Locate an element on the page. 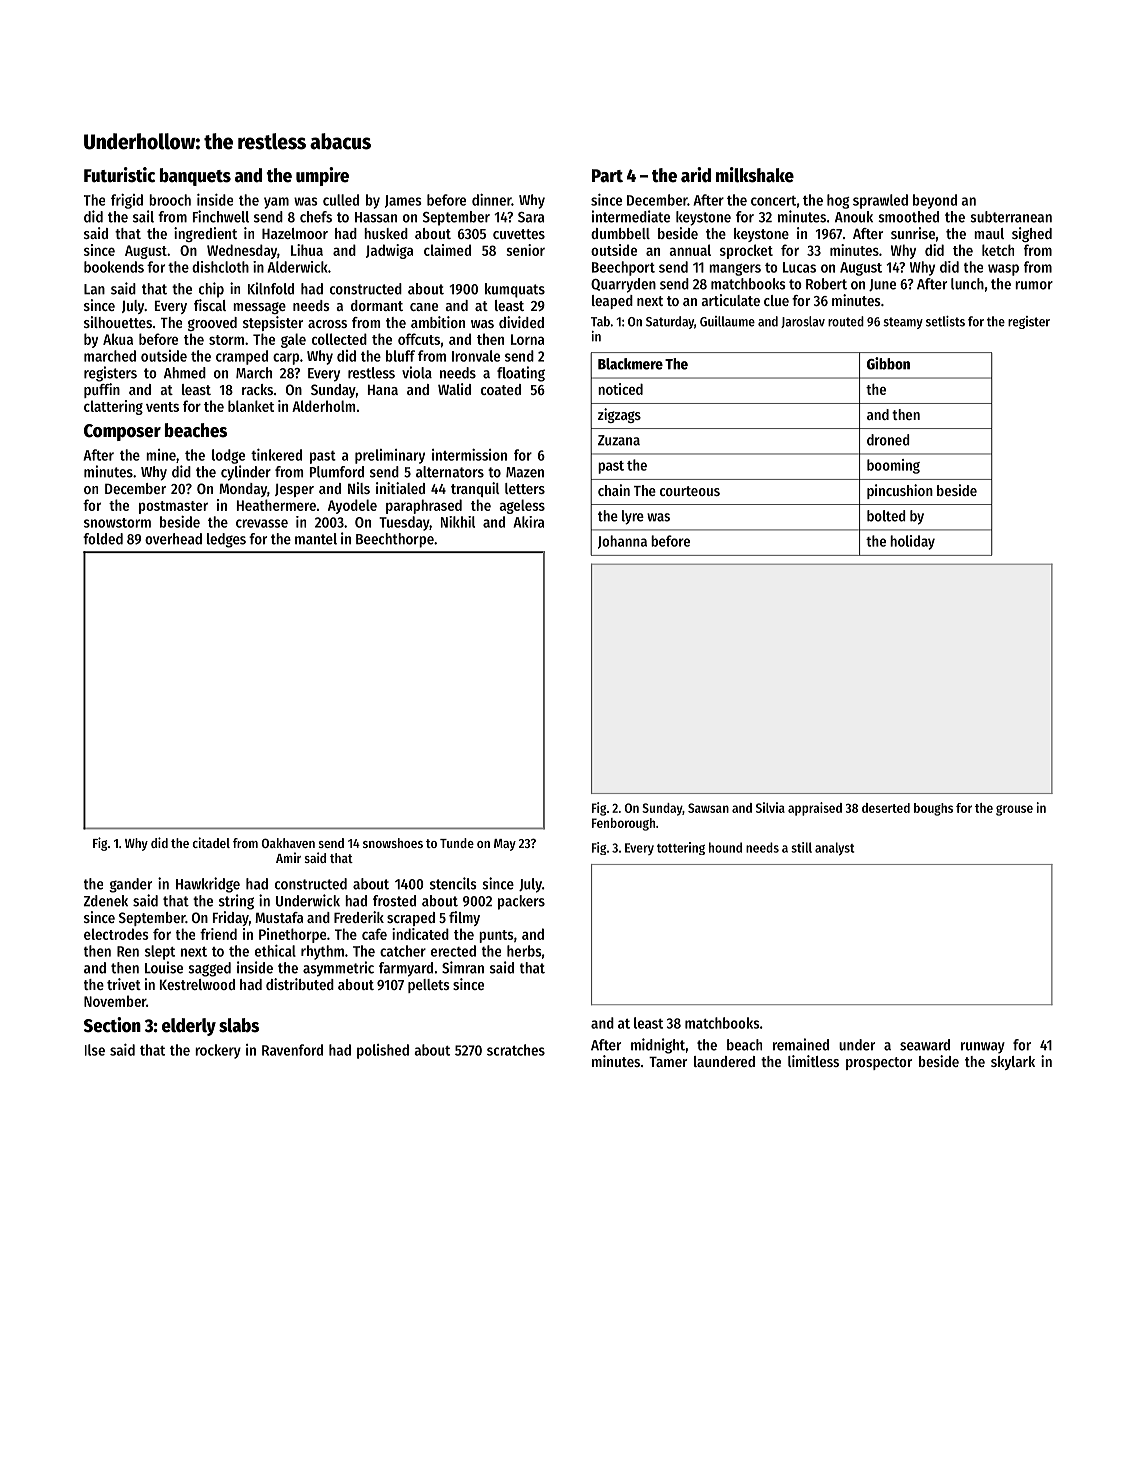 The width and height of the page is (1136, 1470). dinner is located at coordinates (492, 200).
